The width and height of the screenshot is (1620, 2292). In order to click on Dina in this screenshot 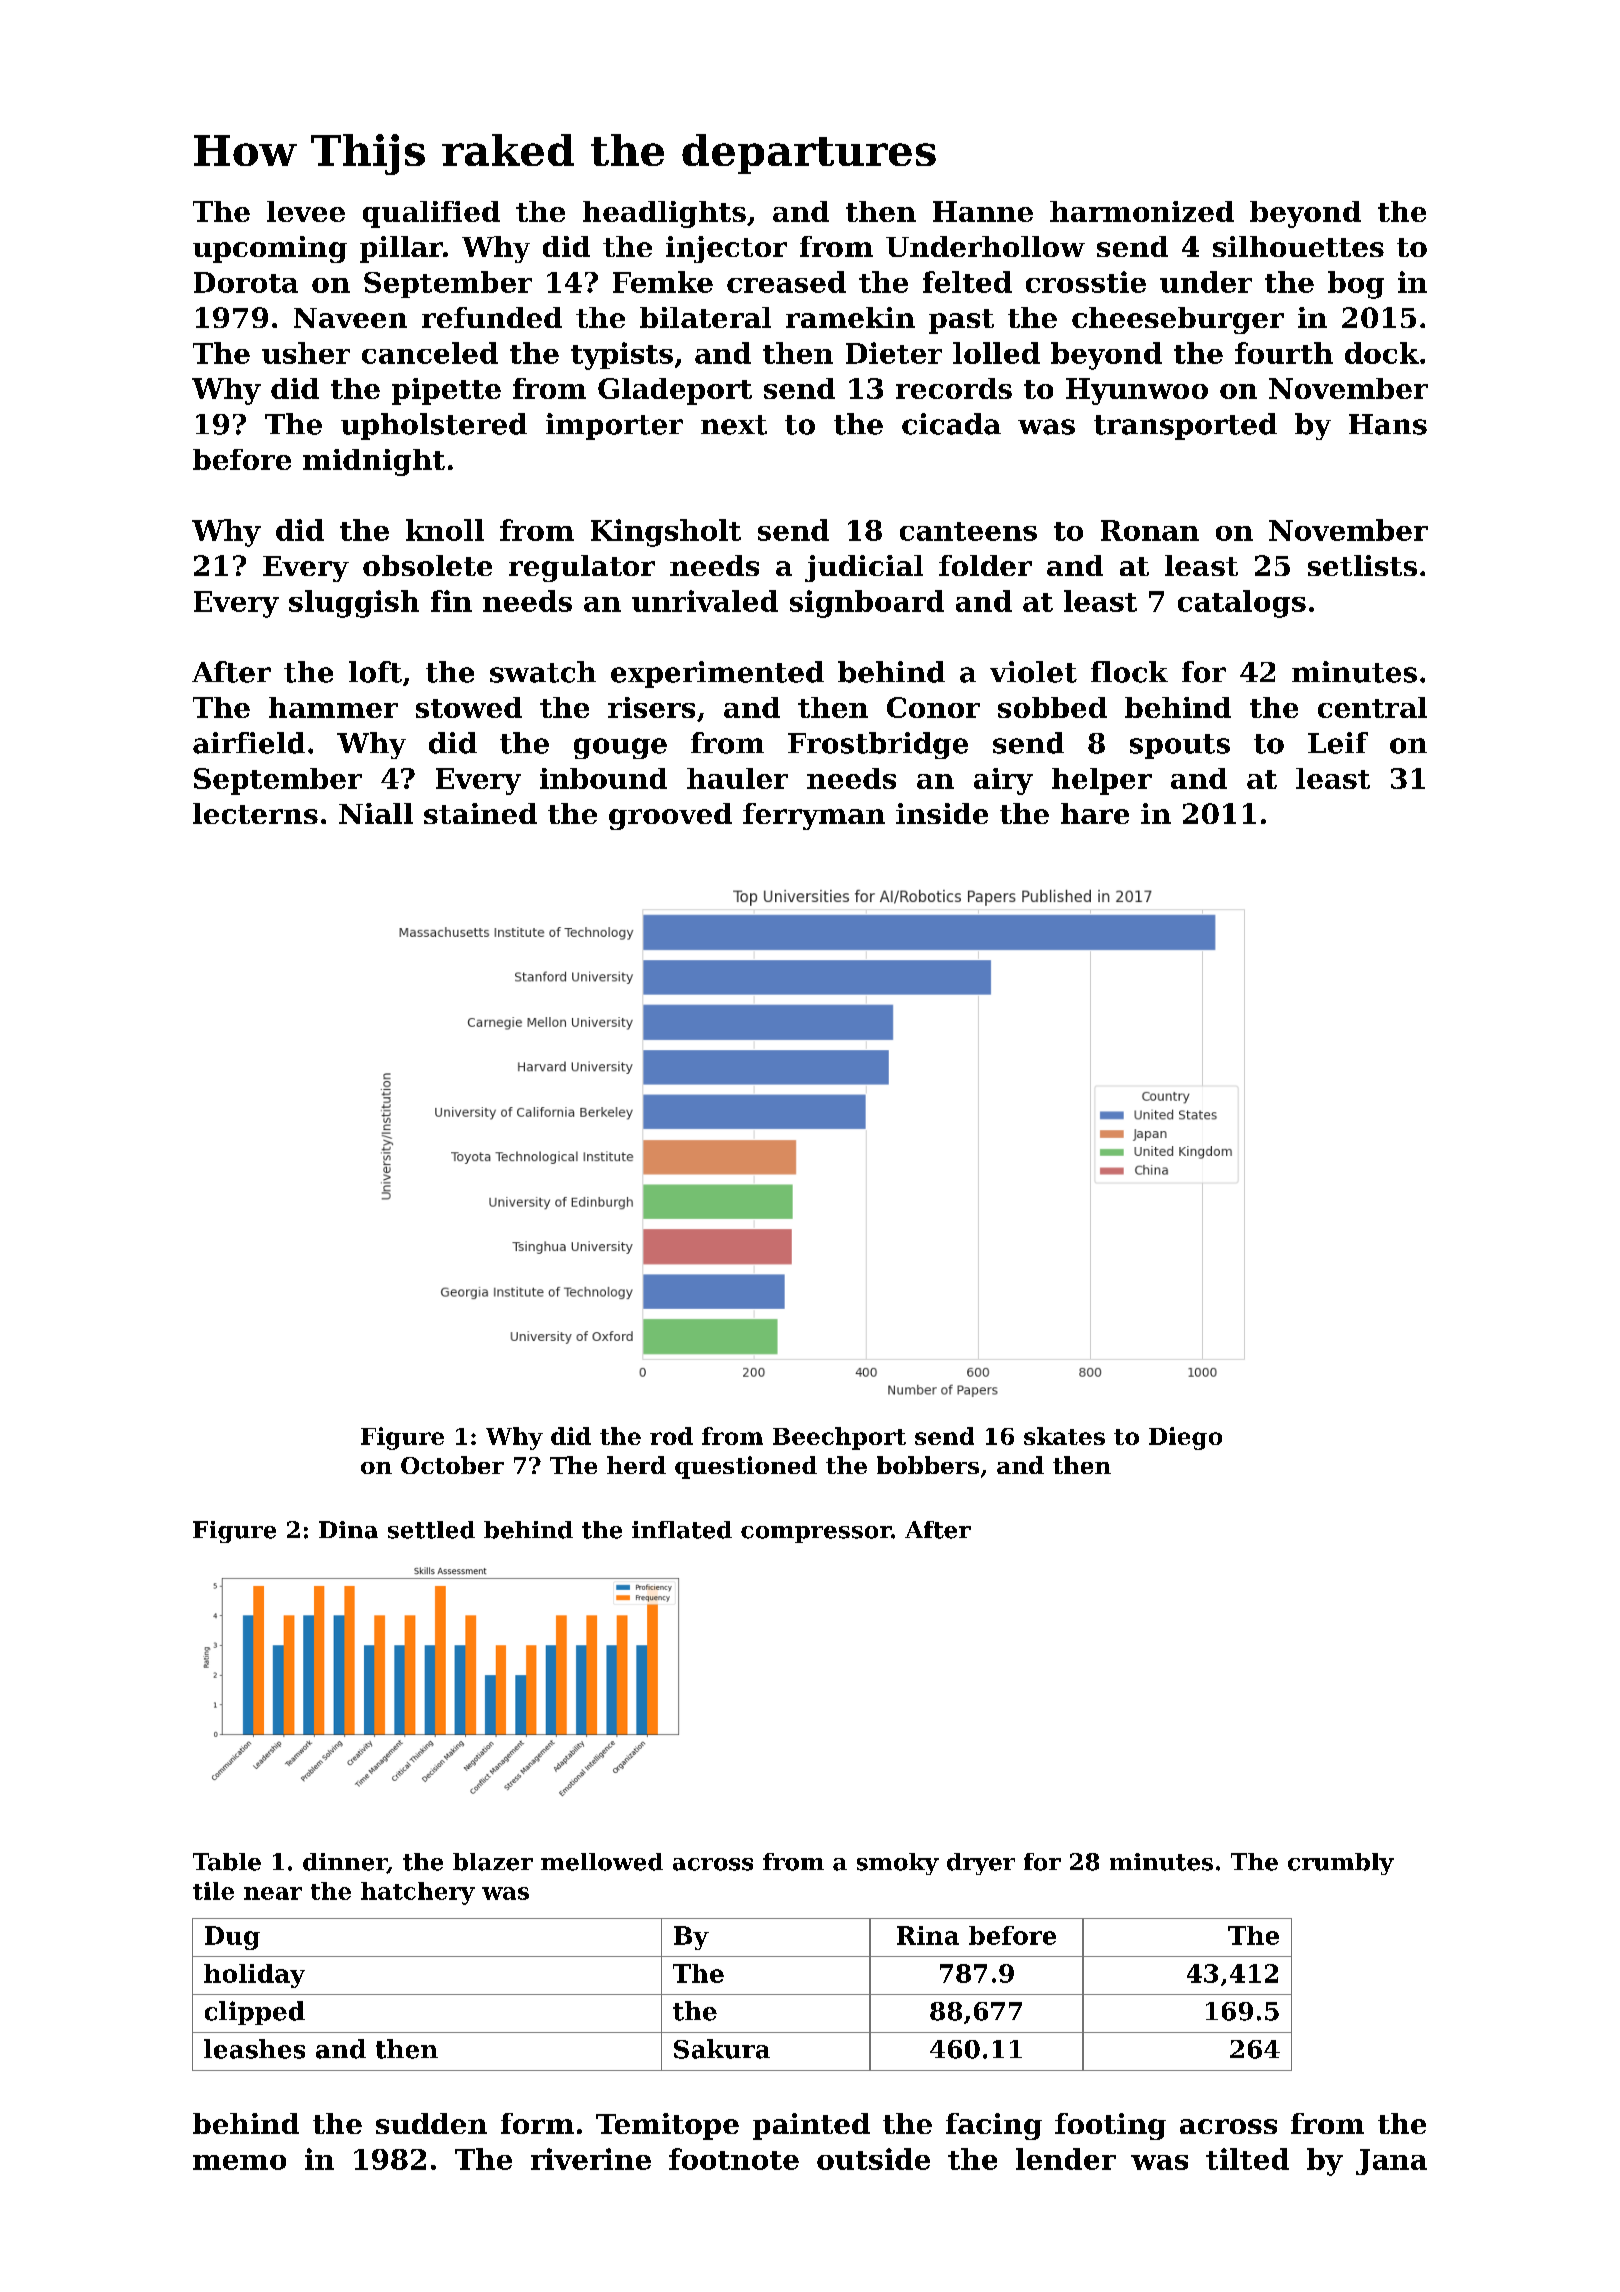, I will do `click(348, 1530)`.
